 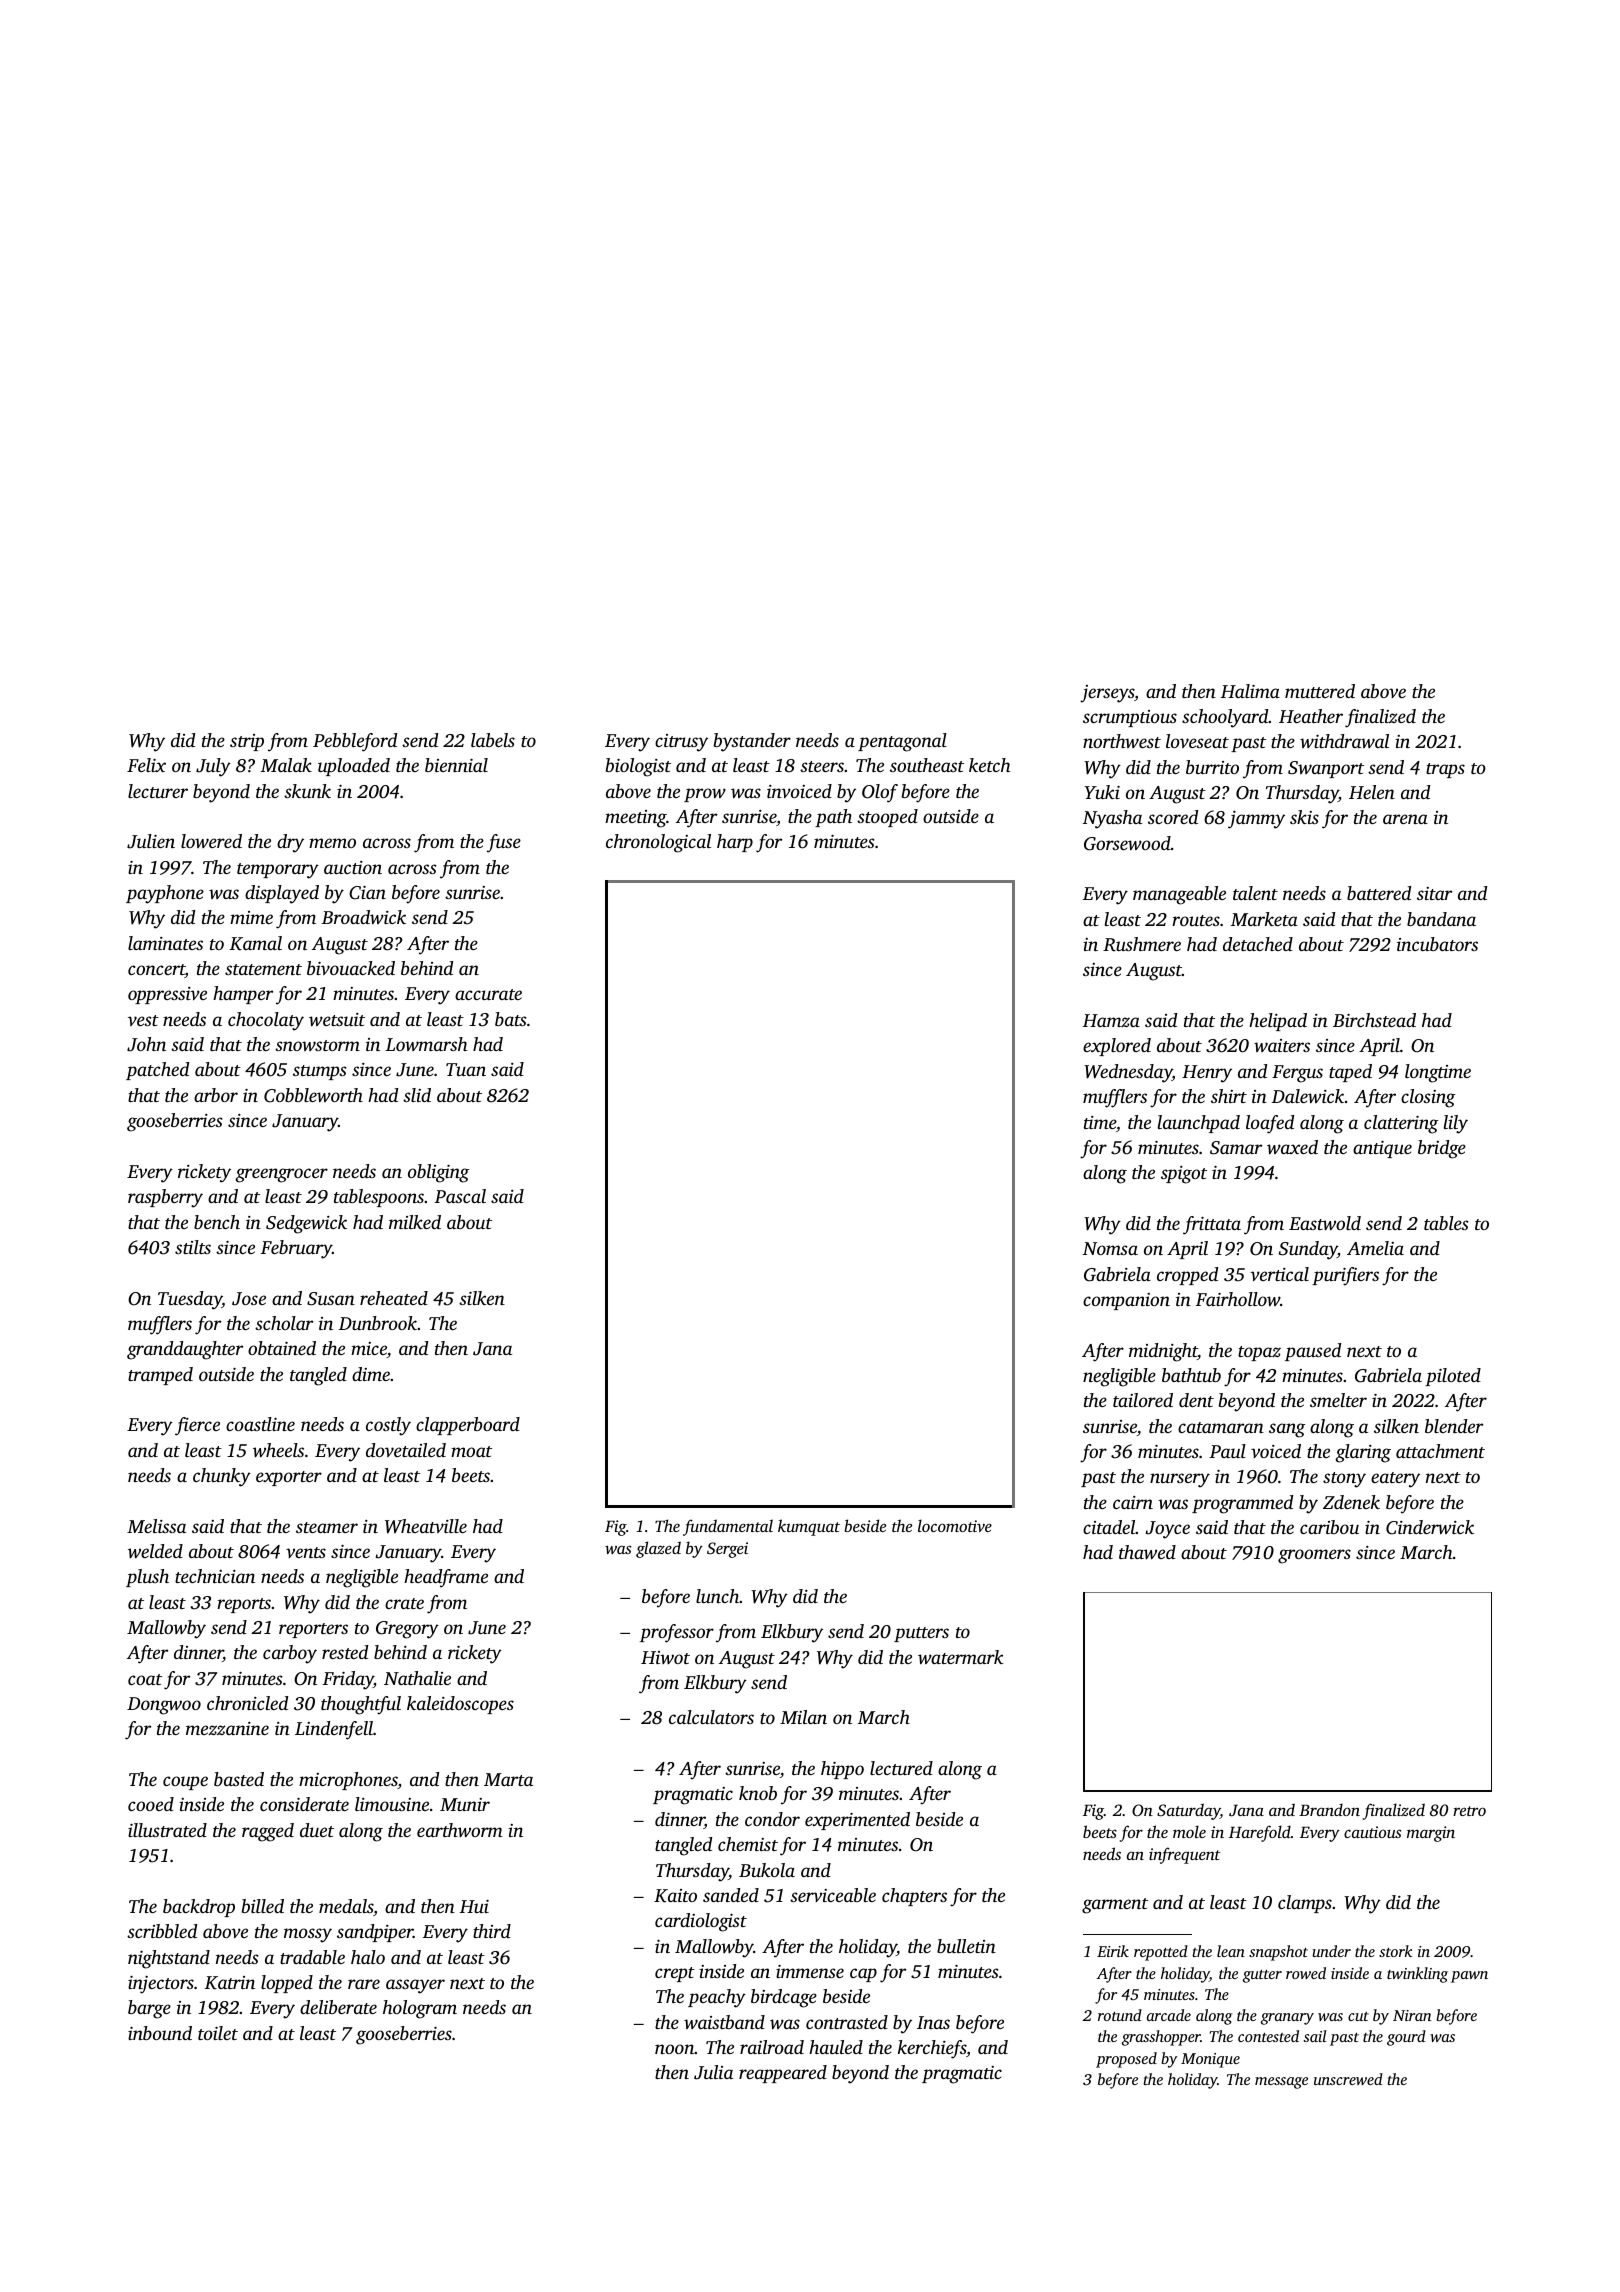 I want to click on Nomsa, so click(x=1110, y=1248).
